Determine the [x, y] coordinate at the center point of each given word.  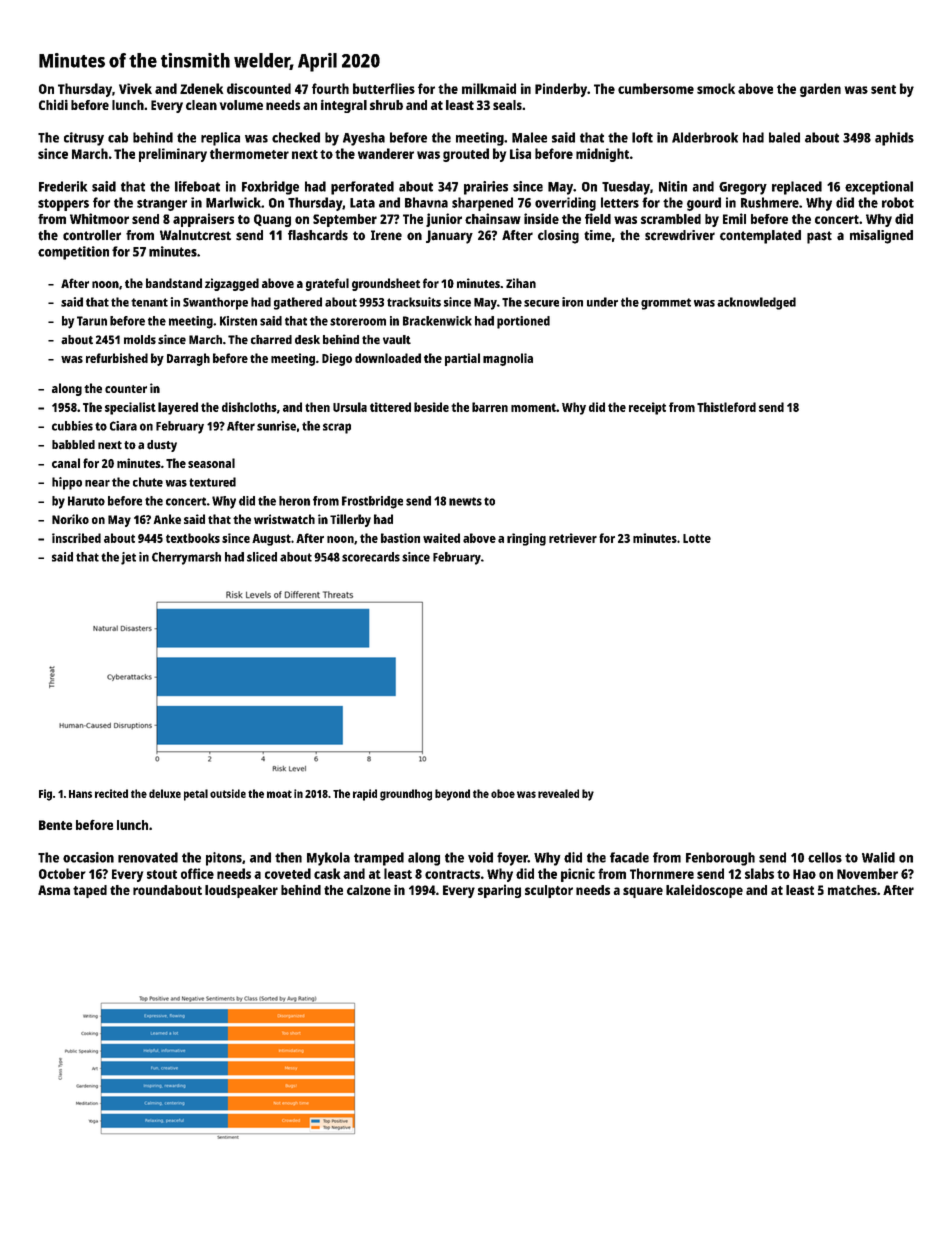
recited [111, 793]
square [643, 892]
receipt [647, 408]
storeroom [358, 321]
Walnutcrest [195, 235]
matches [852, 890]
